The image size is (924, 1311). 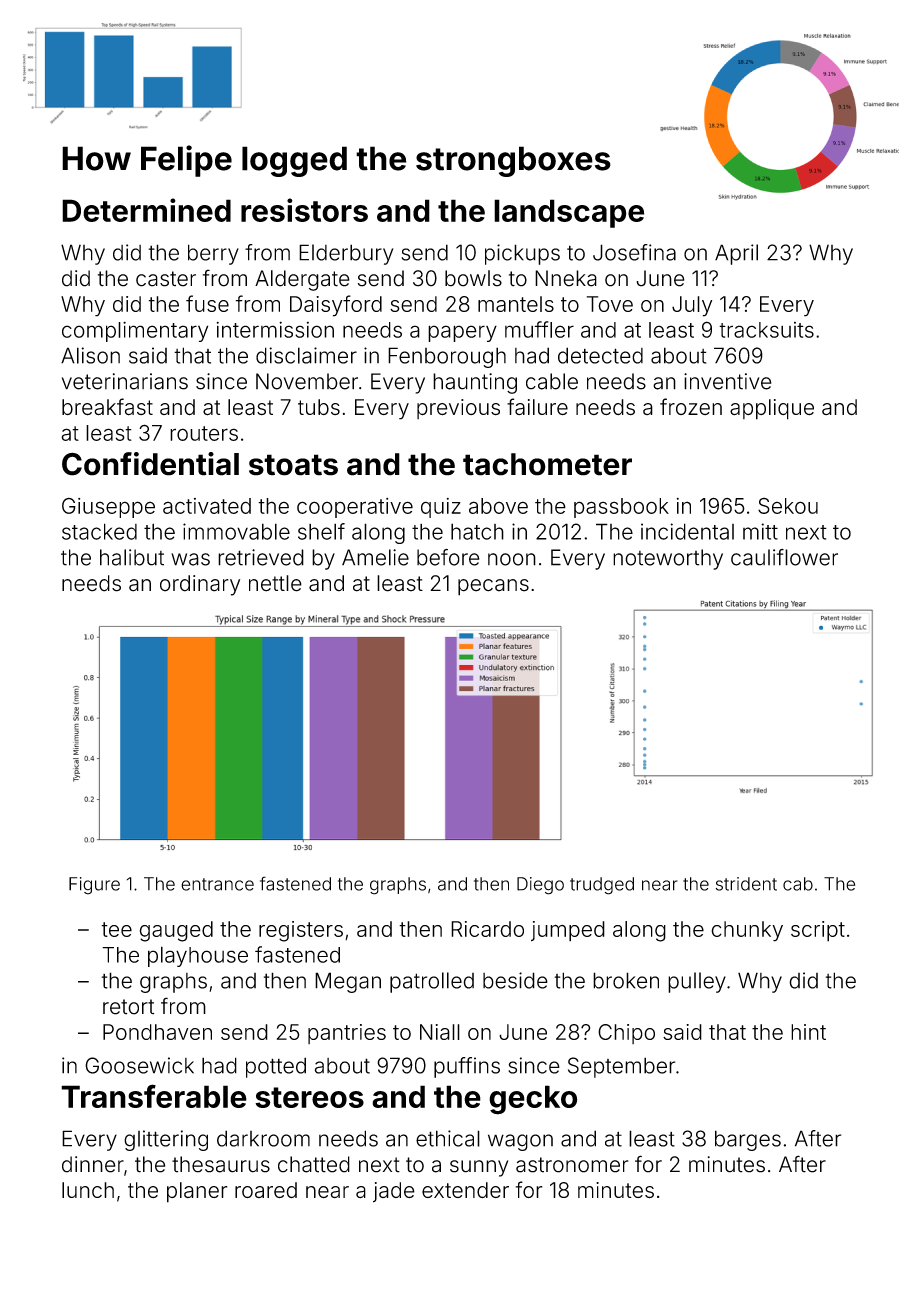 I want to click on extender, so click(x=465, y=1190).
